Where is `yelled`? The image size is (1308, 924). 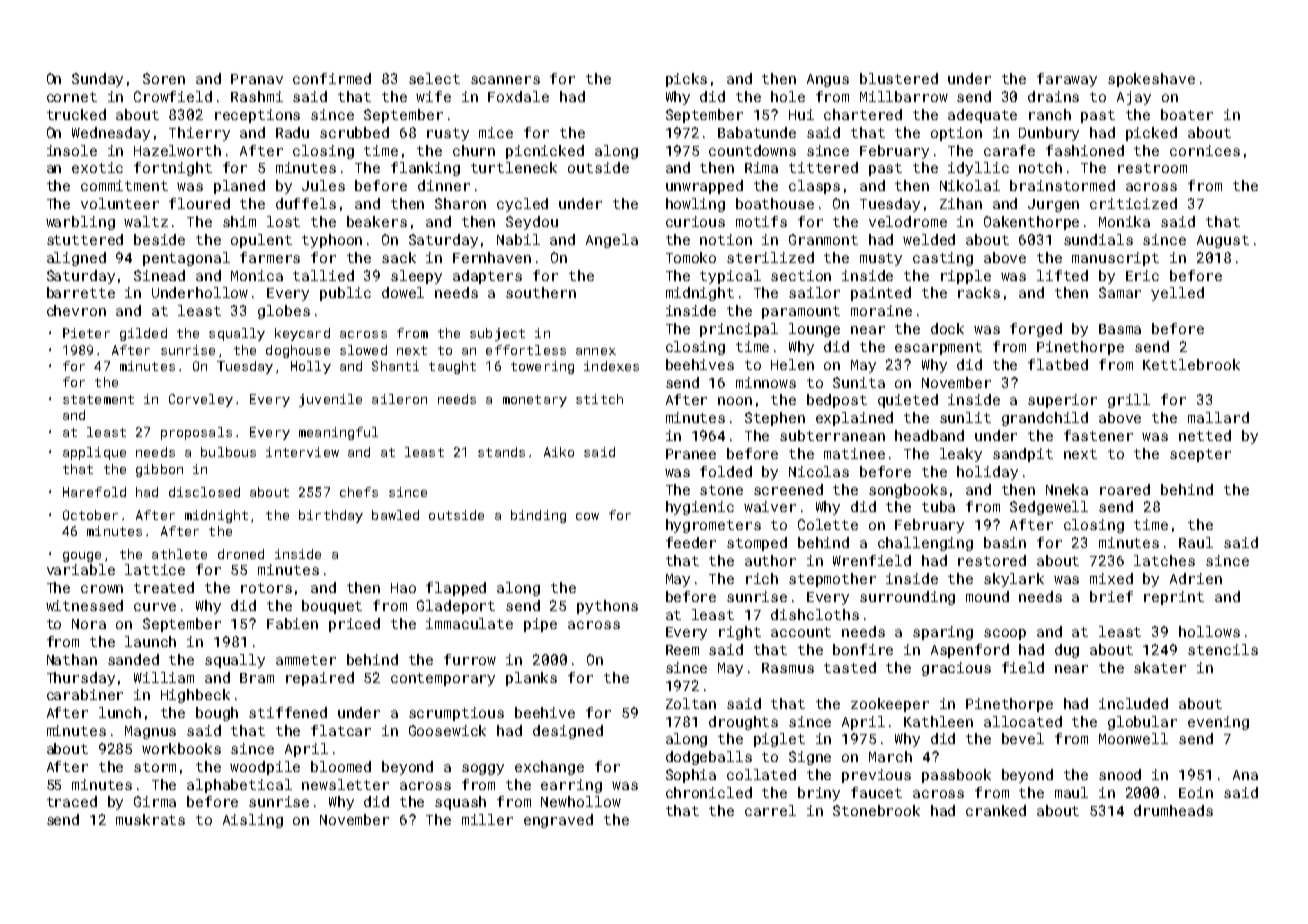
yelled is located at coordinates (1177, 294).
